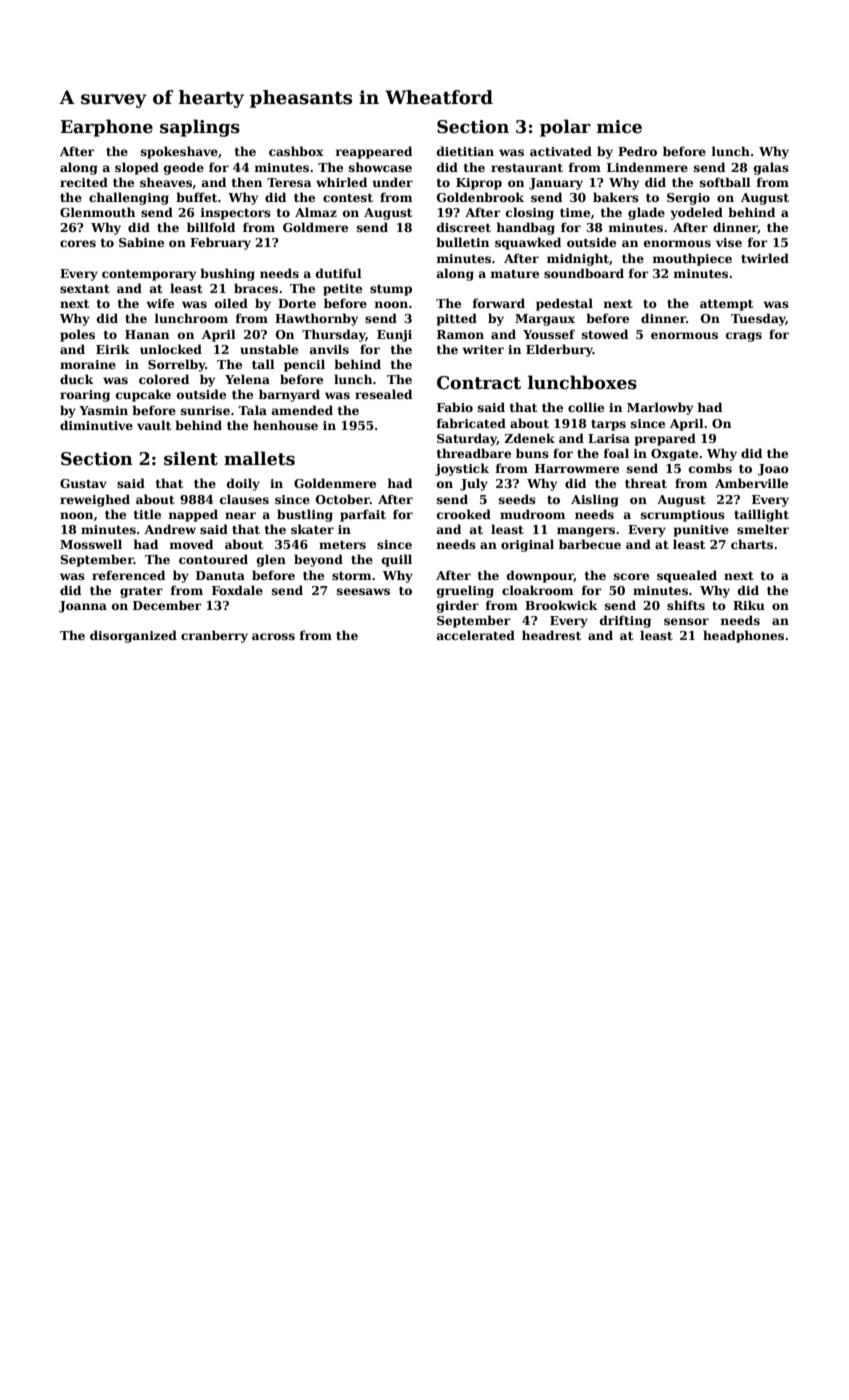 The width and height of the screenshot is (849, 1400). Describe the element at coordinates (457, 319) in the screenshot. I see `pitted` at that location.
